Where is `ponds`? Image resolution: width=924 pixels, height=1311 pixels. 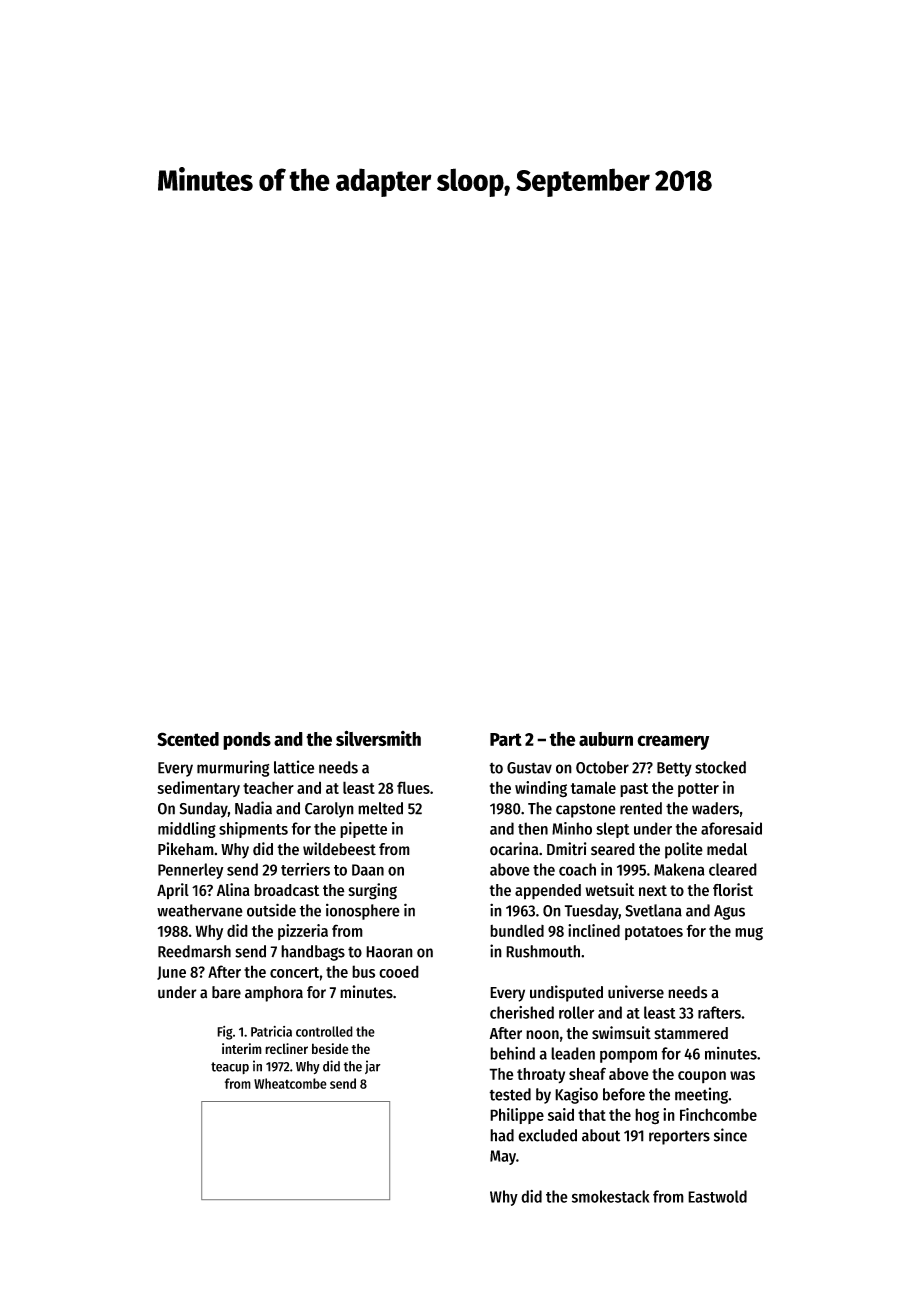 ponds is located at coordinates (247, 741).
